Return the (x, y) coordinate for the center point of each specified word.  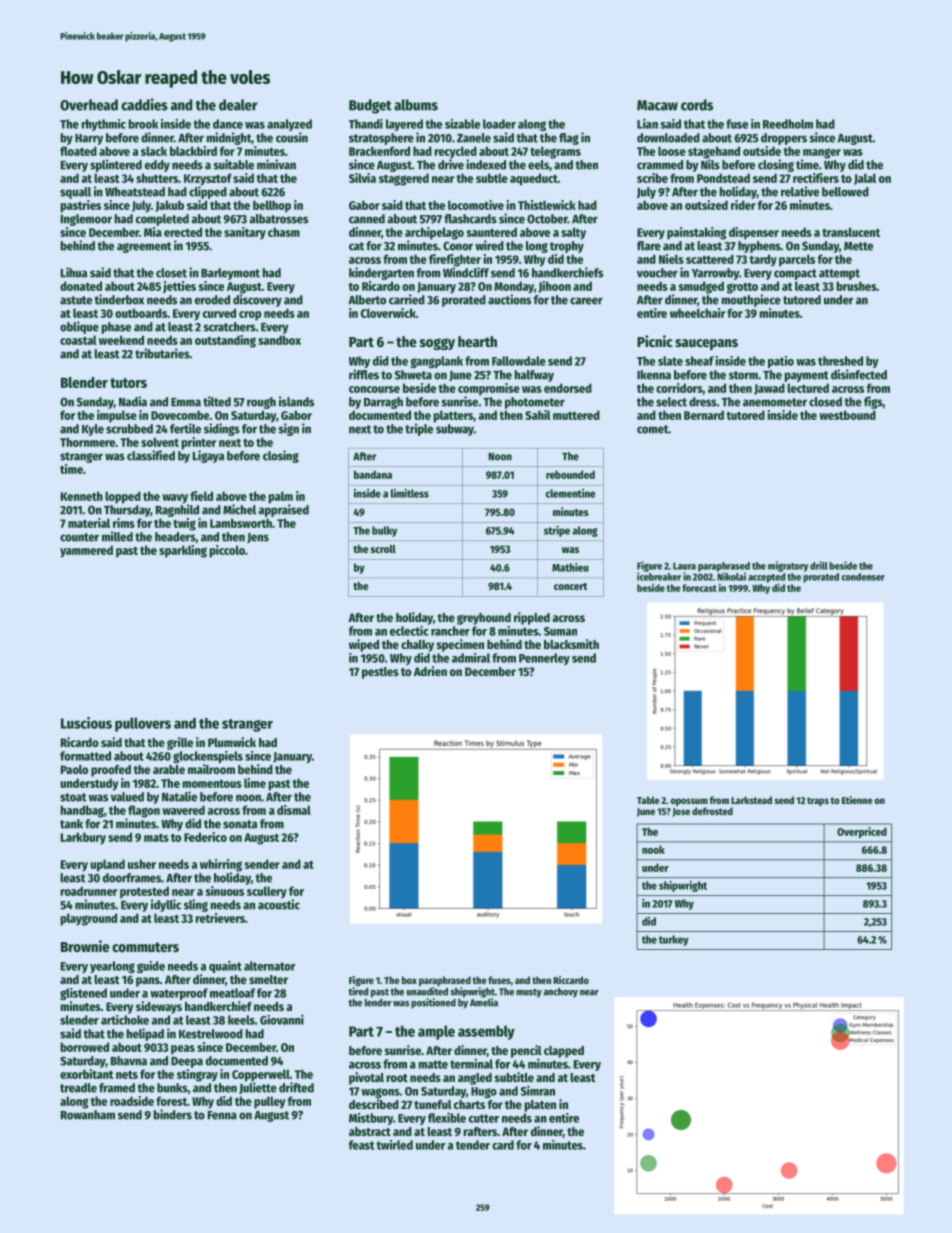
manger (822, 153)
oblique (79, 327)
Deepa (187, 1062)
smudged (701, 287)
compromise (489, 389)
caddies (144, 104)
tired (358, 991)
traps (818, 801)
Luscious (86, 723)
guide (151, 967)
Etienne (857, 800)
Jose (681, 812)
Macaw (657, 105)
